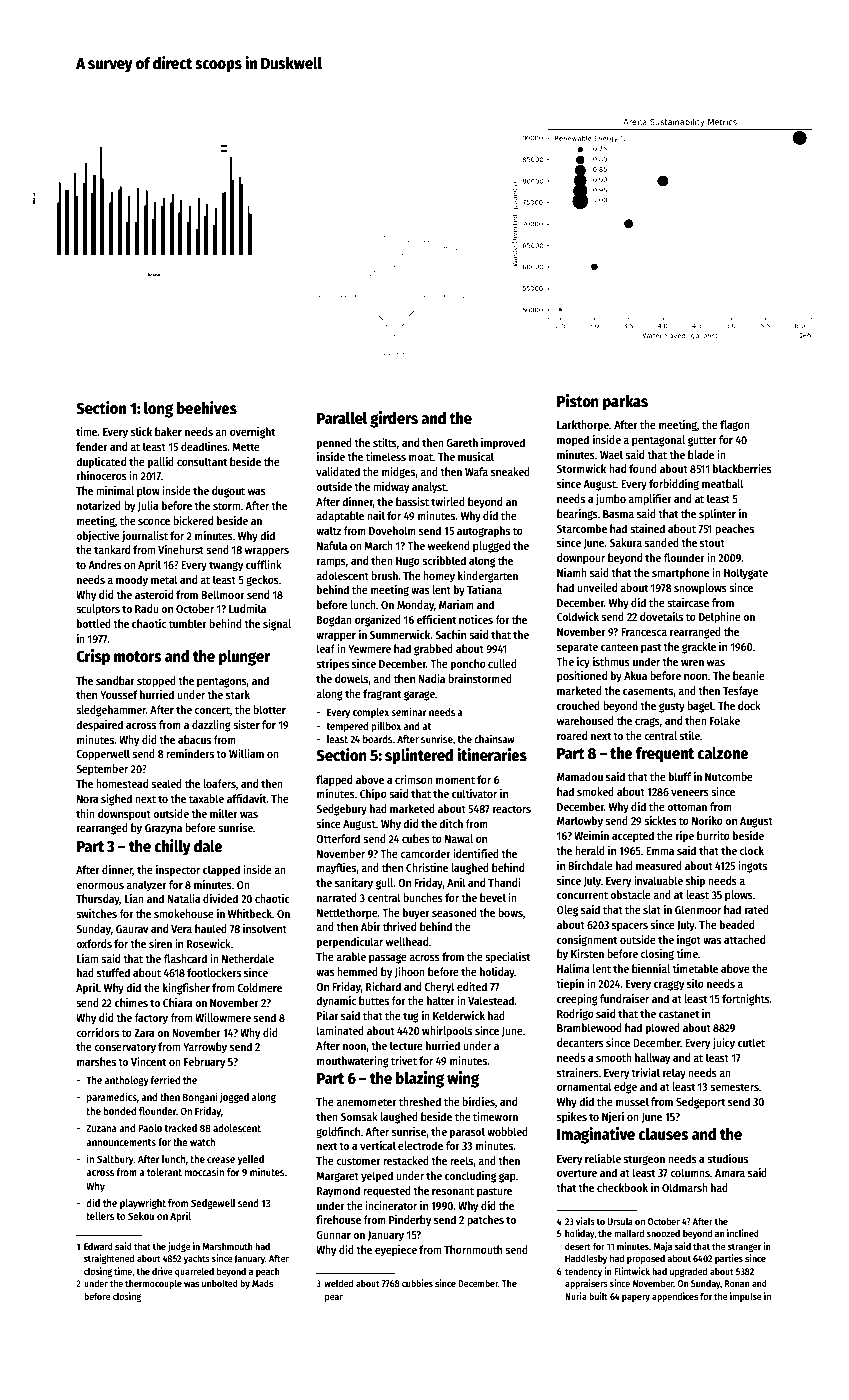 The width and height of the screenshot is (849, 1400). I want to click on parkas, so click(625, 403).
